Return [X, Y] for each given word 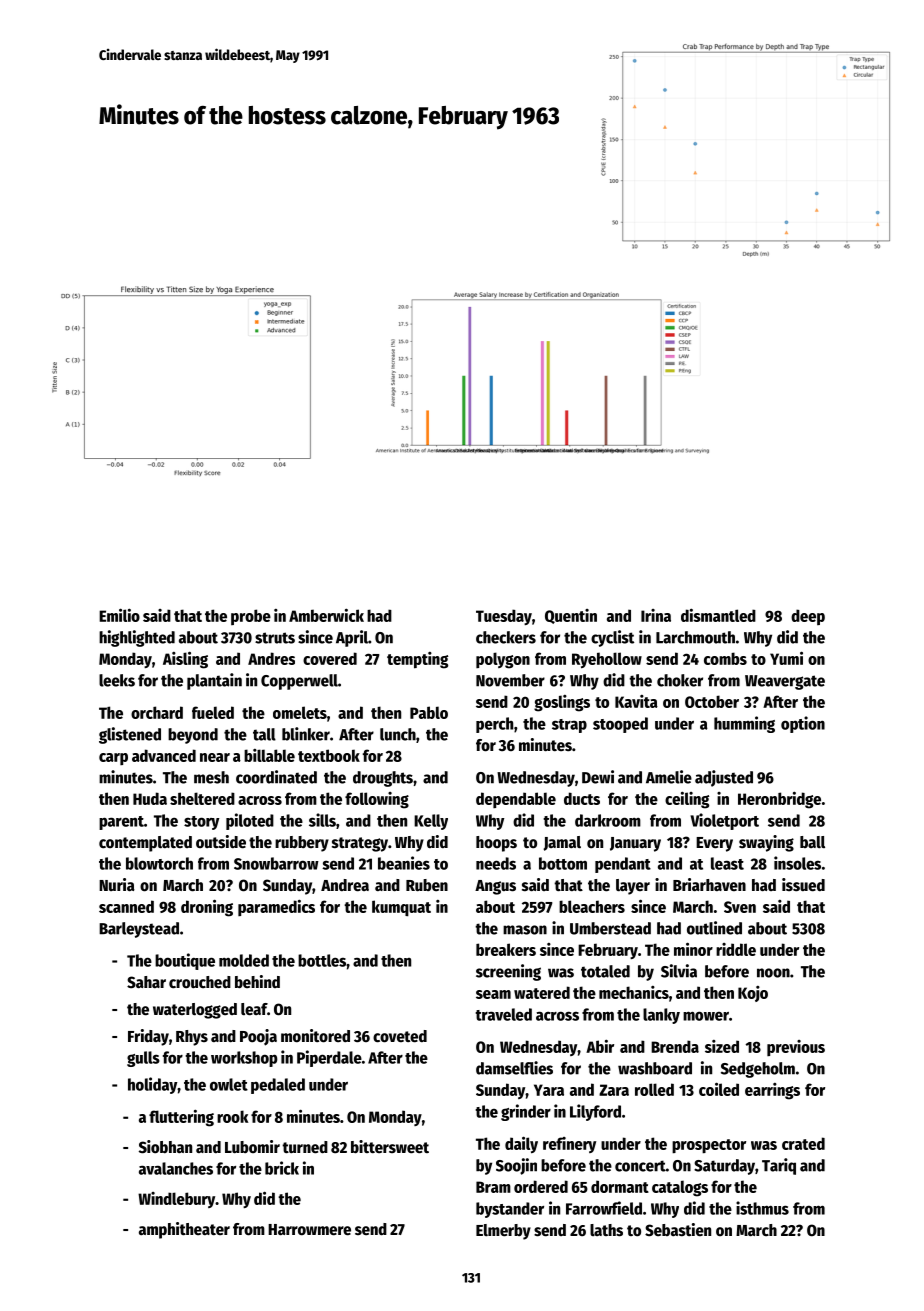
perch [494, 725]
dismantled [718, 615]
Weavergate [785, 682]
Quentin [571, 616]
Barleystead [139, 930]
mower [706, 1016]
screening [508, 972]
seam [493, 994]
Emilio [119, 615]
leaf [254, 1009]
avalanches [176, 1168]
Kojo [753, 994]
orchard [157, 712]
